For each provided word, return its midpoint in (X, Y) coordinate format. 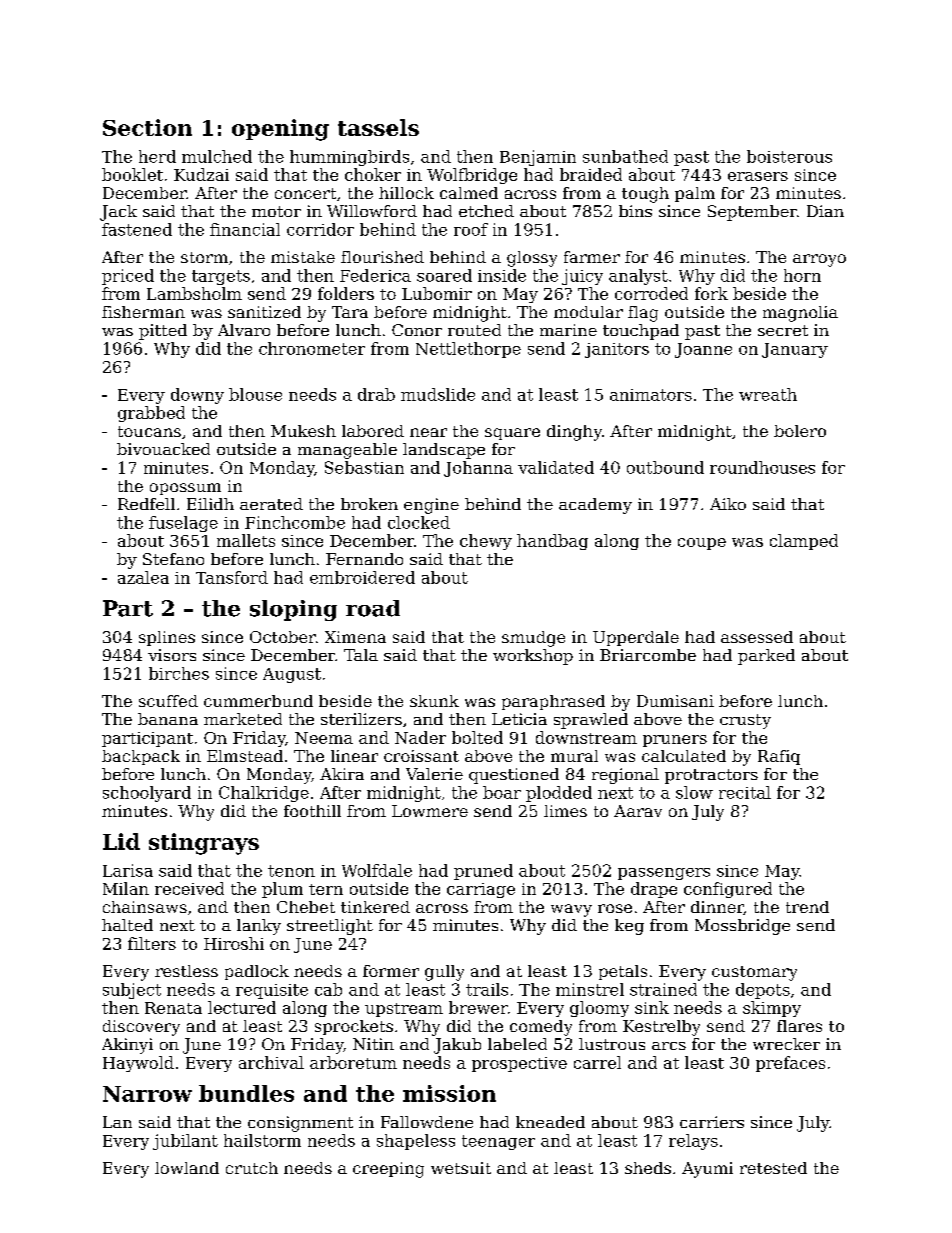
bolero (800, 431)
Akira (342, 774)
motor (276, 211)
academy (595, 506)
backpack (141, 757)
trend (807, 907)
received (189, 888)
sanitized (264, 312)
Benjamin (538, 158)
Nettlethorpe (468, 350)
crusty (745, 721)
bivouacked (163, 449)
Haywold (138, 1064)
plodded (559, 794)
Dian (825, 211)
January (795, 350)
